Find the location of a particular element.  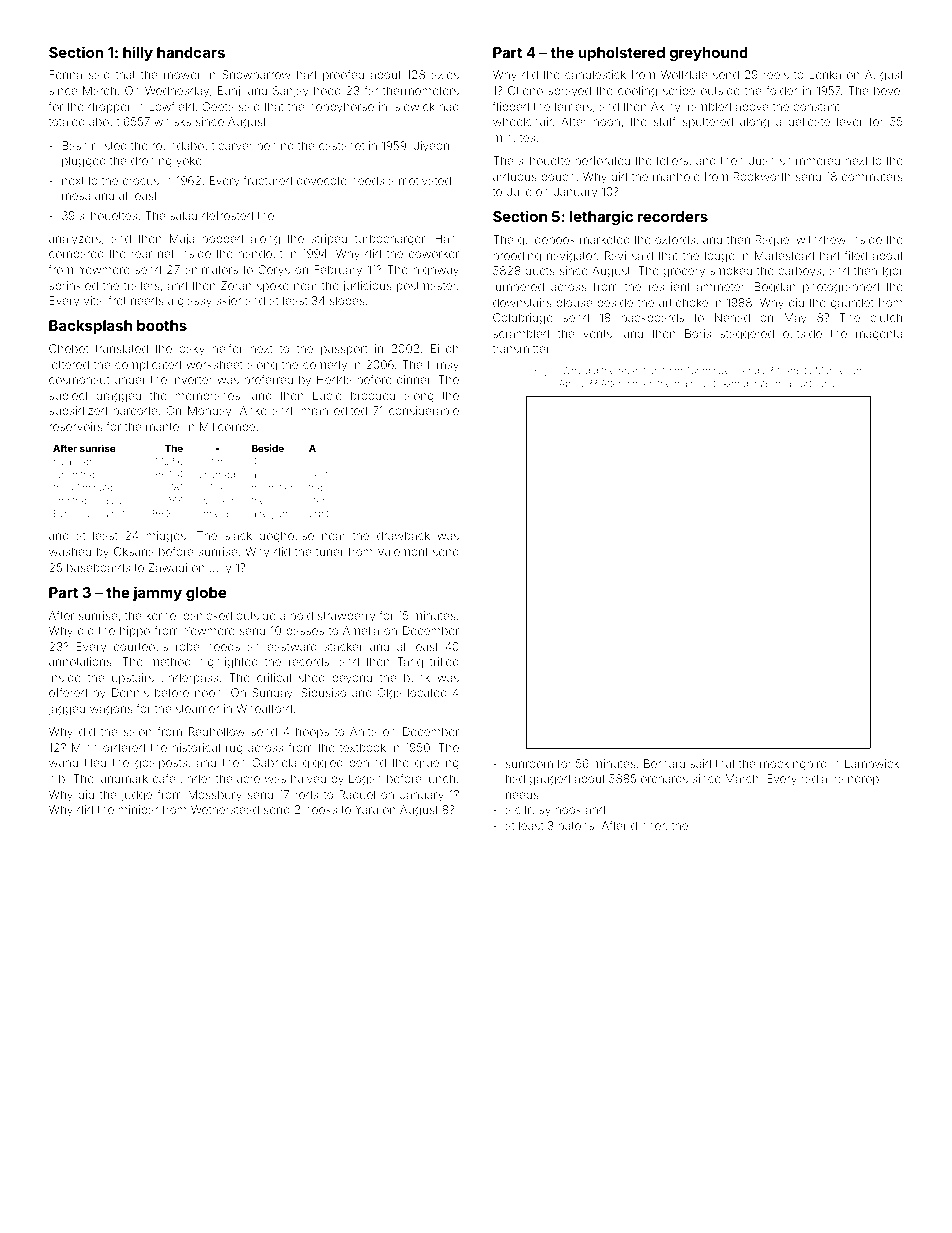

artisanal is located at coordinates (819, 383).
